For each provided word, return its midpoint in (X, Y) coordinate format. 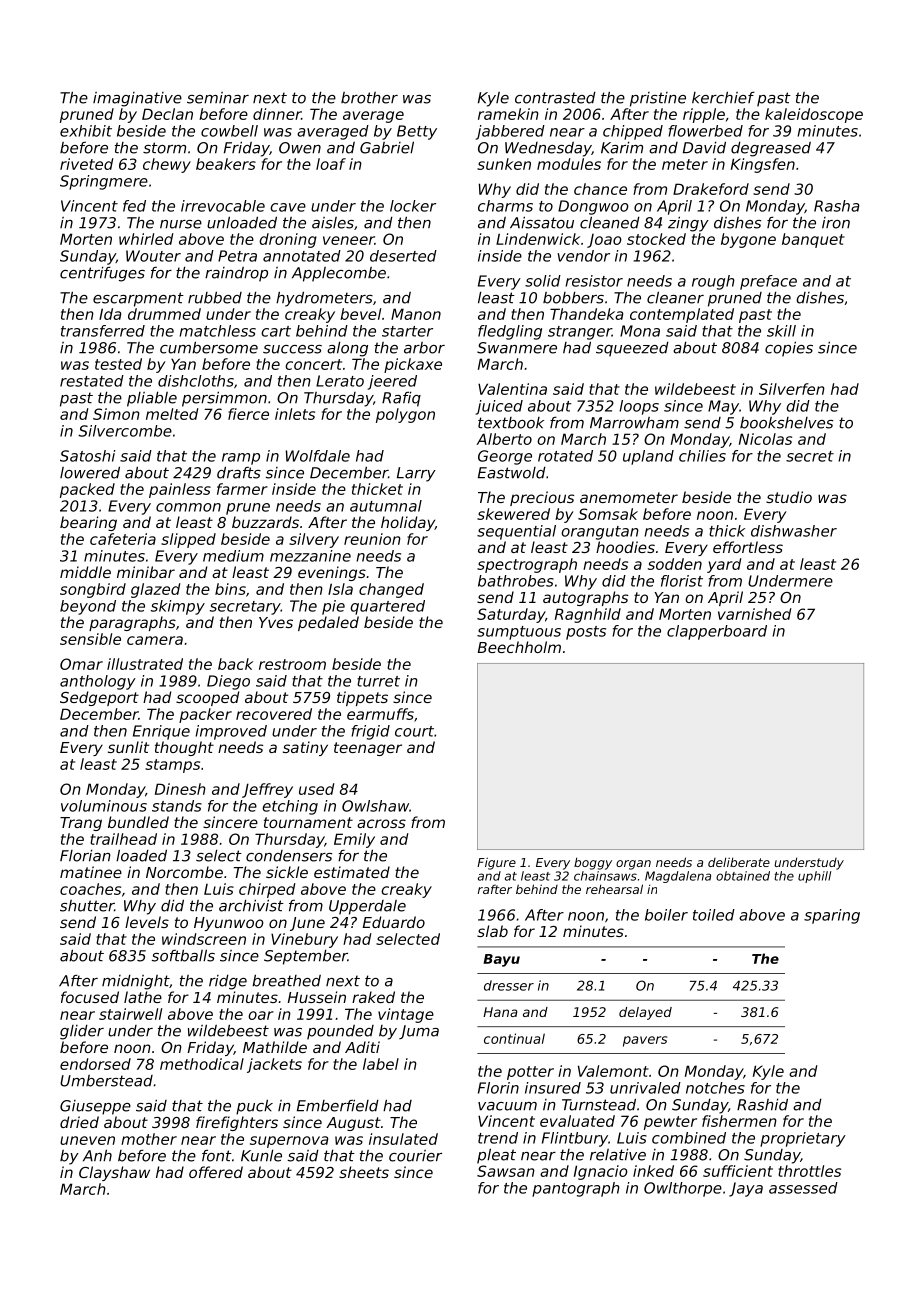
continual (514, 1038)
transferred (103, 331)
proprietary (803, 1139)
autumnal (386, 506)
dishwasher (794, 531)
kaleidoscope (814, 115)
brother (369, 98)
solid (543, 281)
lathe (143, 997)
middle (85, 572)
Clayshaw (114, 1173)
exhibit (86, 131)
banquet (813, 240)
